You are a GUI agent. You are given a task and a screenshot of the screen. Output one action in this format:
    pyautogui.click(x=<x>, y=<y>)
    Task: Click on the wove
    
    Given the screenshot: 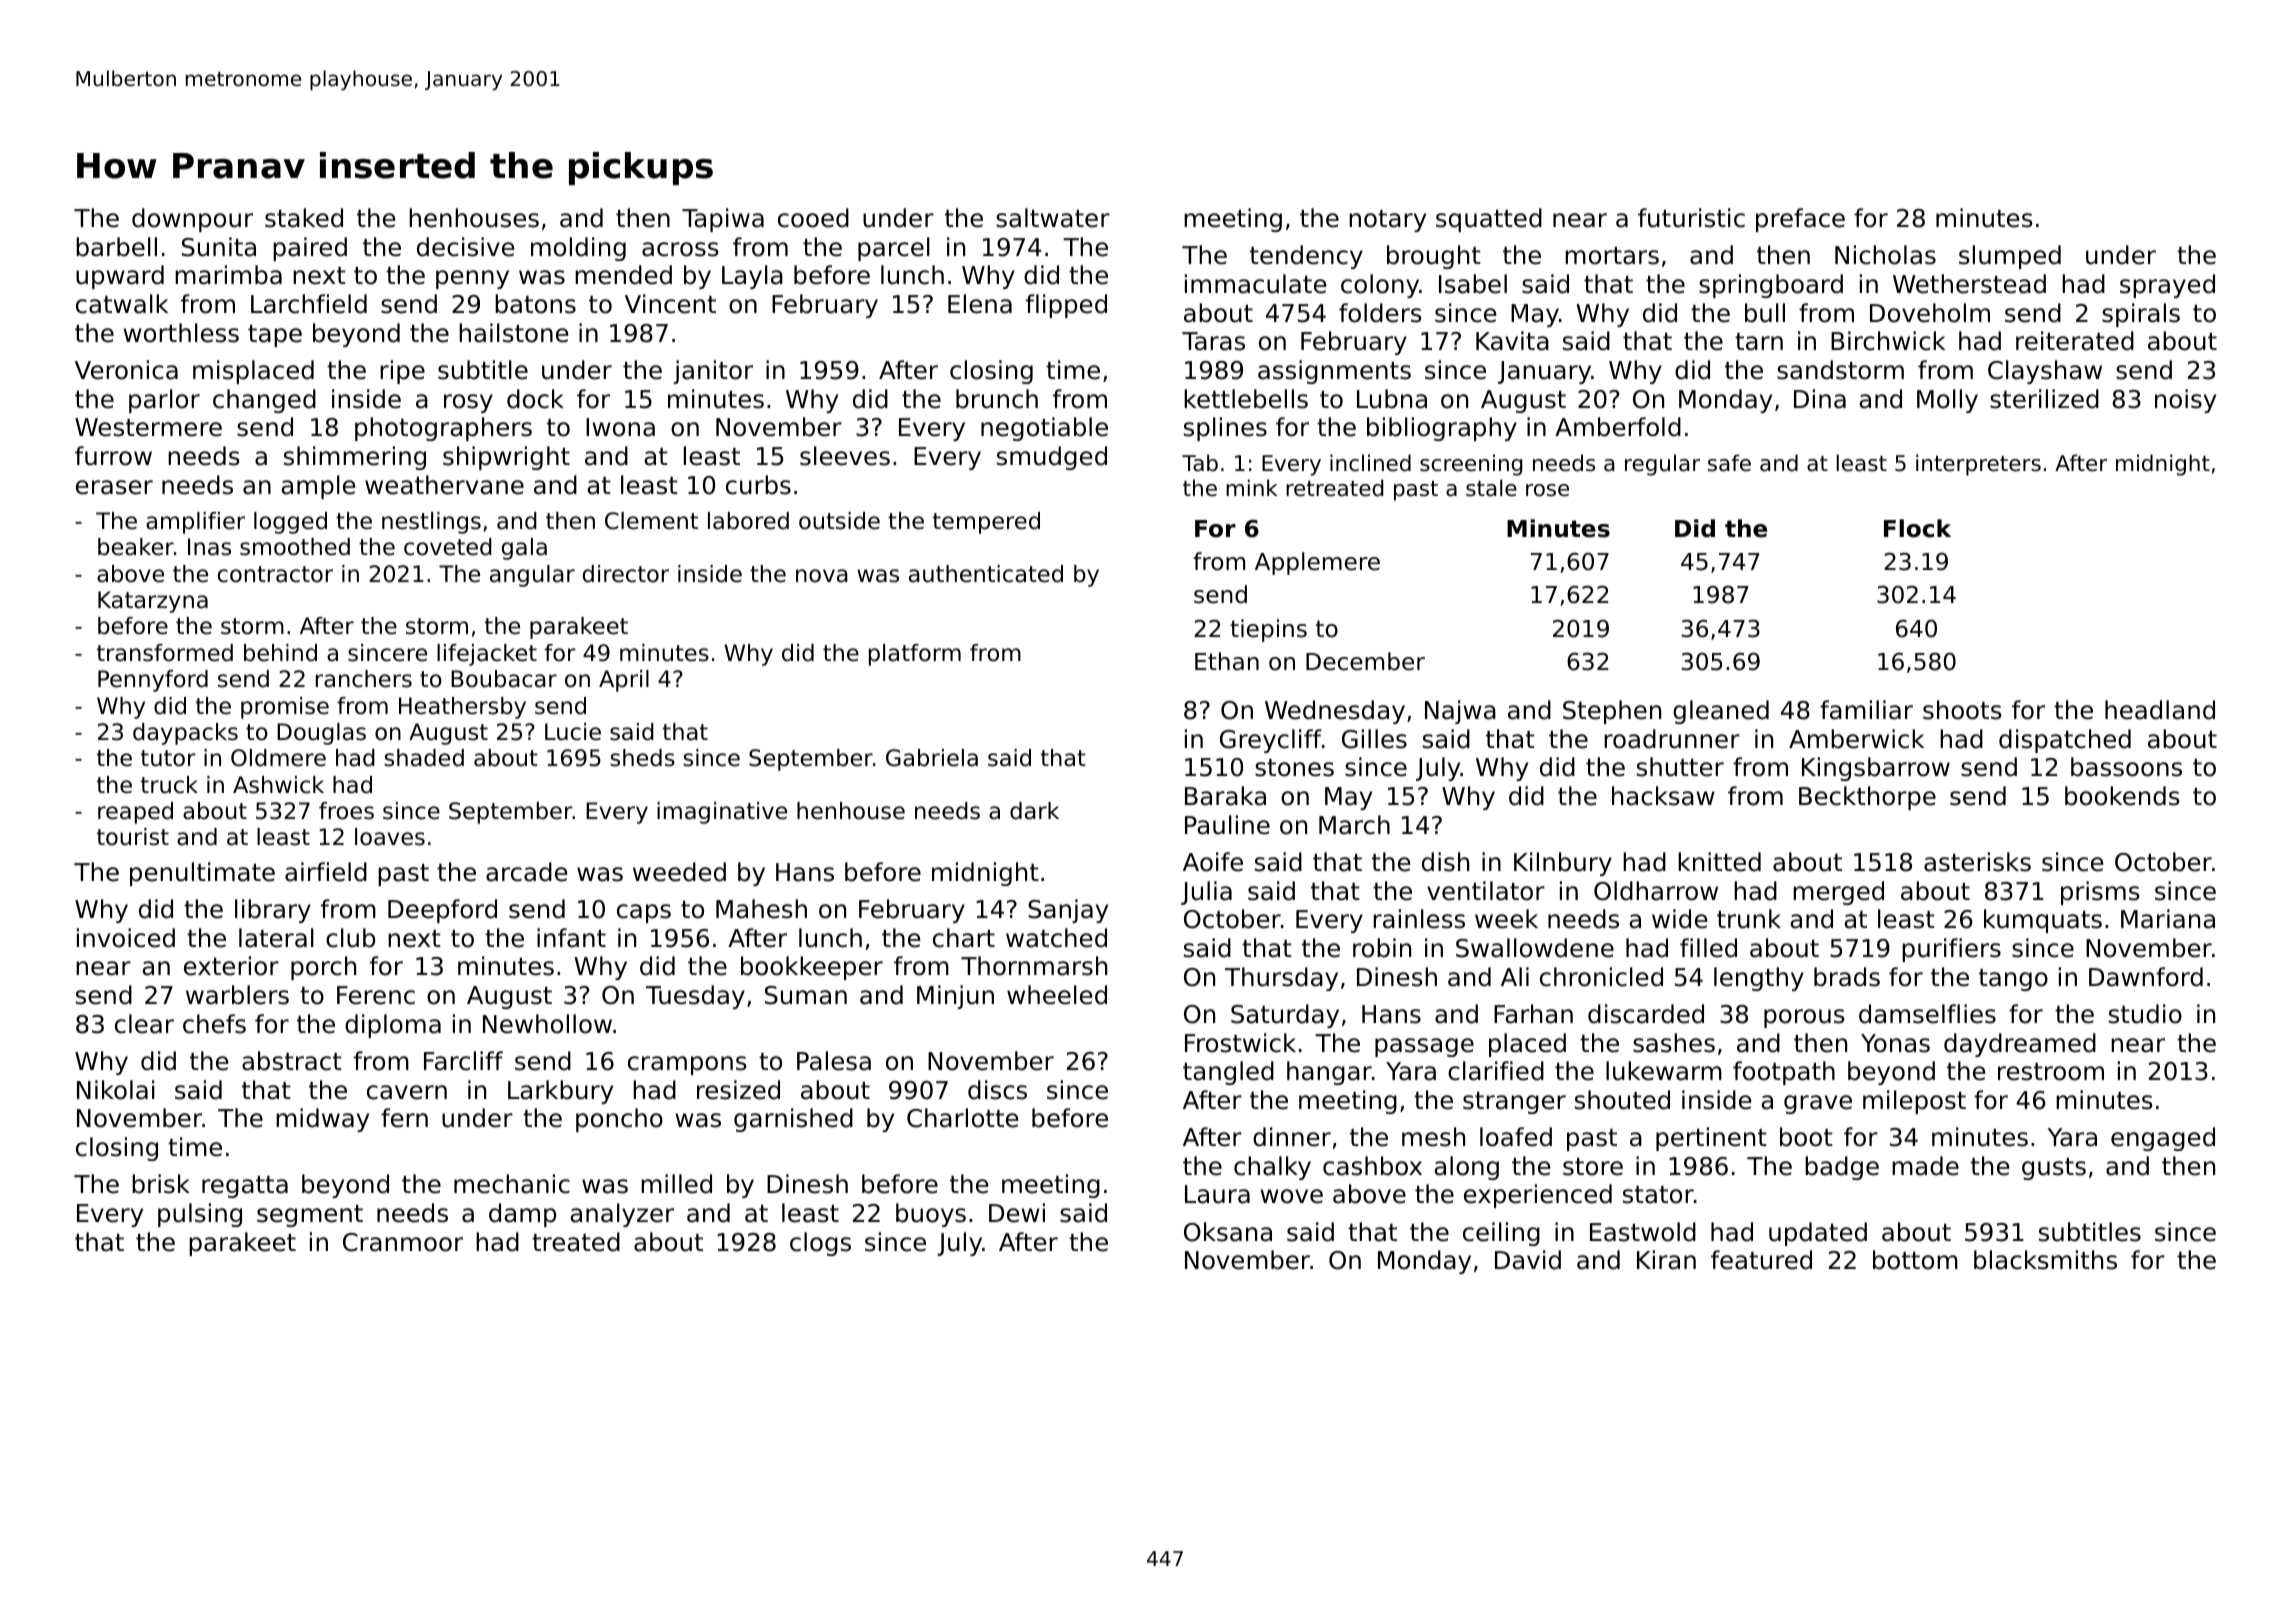 What is the action you would take?
    pyautogui.click(x=1292, y=1196)
